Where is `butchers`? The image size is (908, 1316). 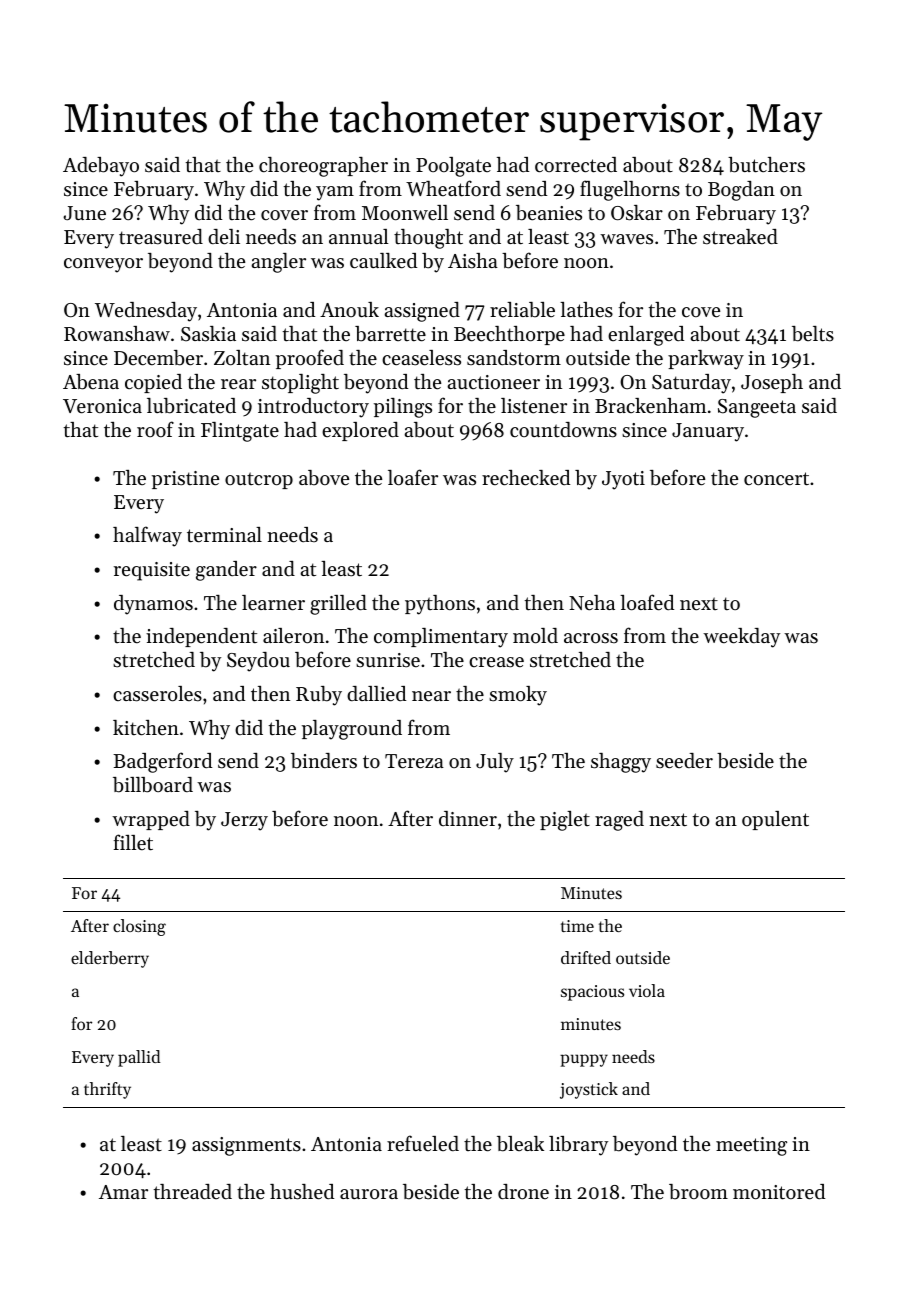
butchers is located at coordinates (766, 165).
